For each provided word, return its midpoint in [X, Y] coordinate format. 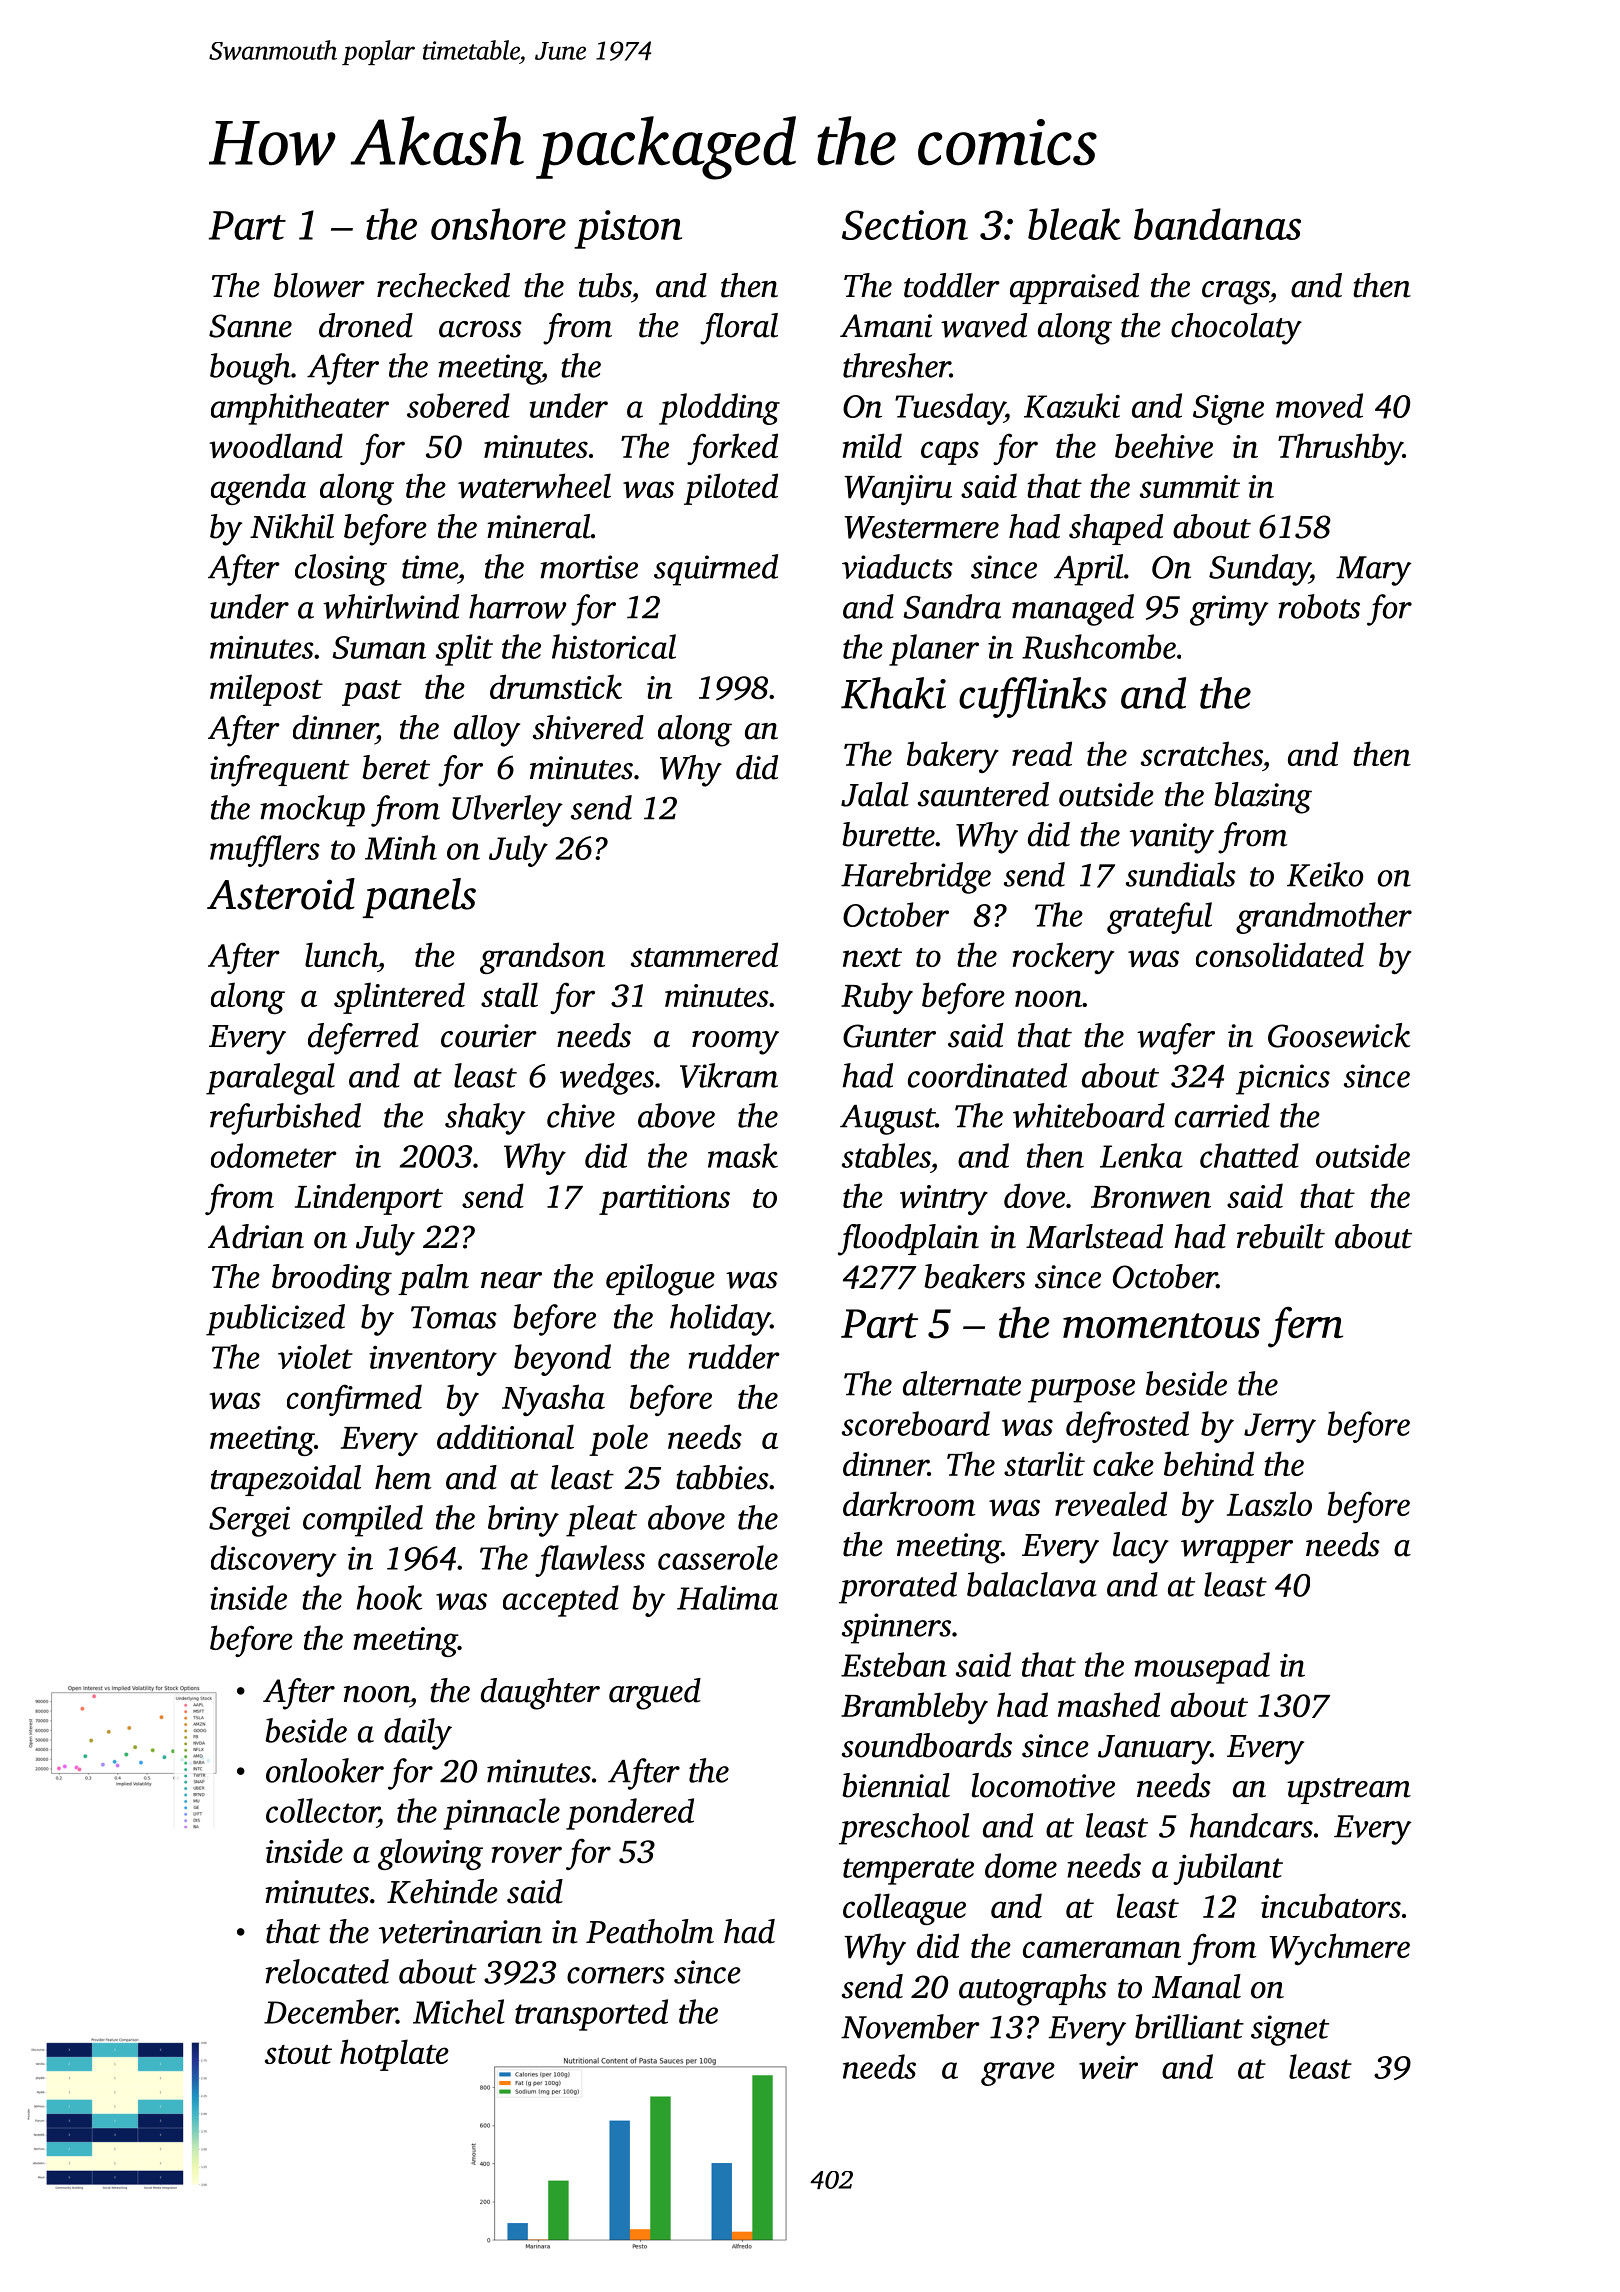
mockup [312, 811]
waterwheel [534, 485]
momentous [1161, 1325]
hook [389, 1597]
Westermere [921, 527]
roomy [735, 1043]
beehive [1164, 445]
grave [1018, 2074]
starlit [1044, 1463]
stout [298, 2054]
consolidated [1280, 954]
